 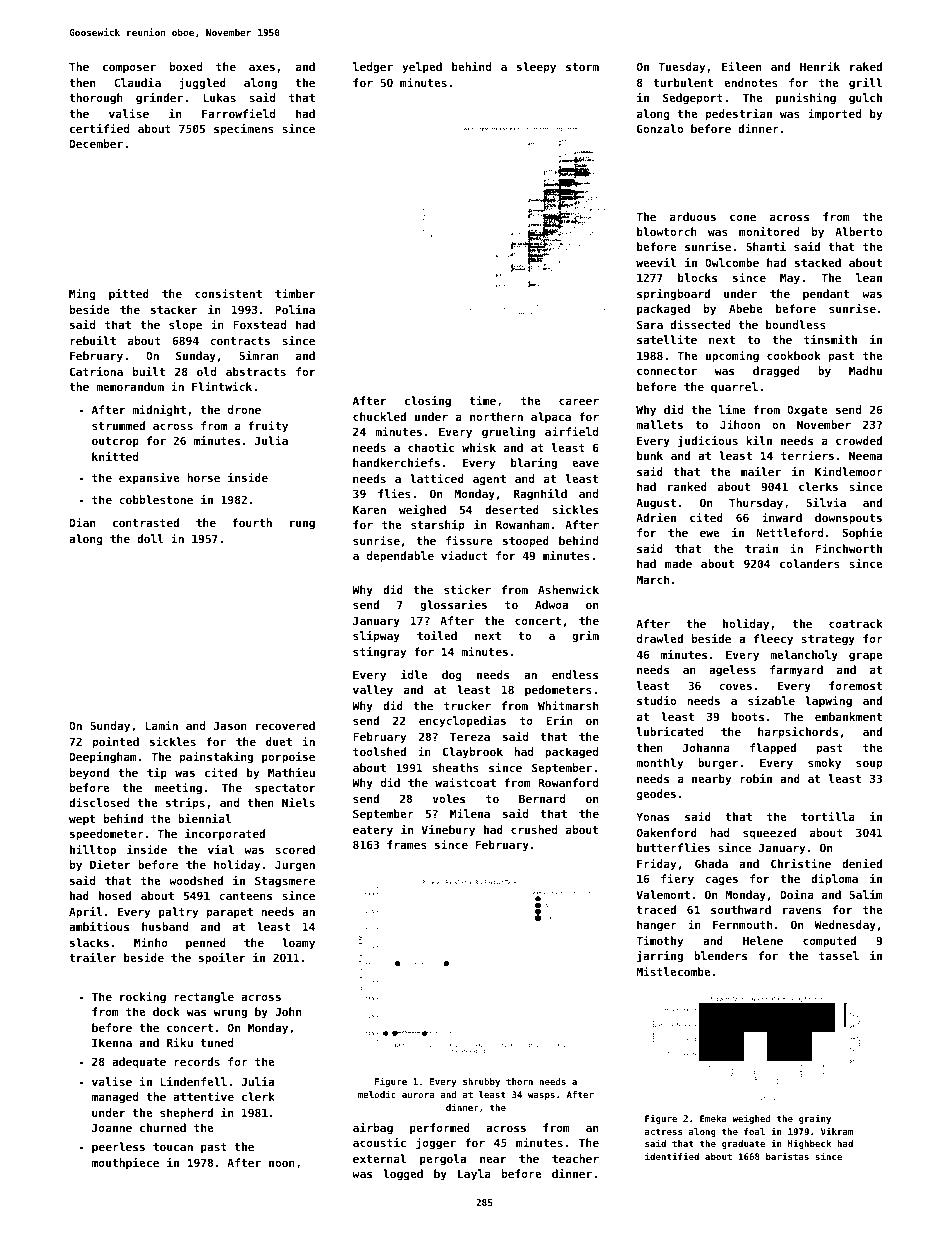 I want to click on mouthpiece, so click(x=125, y=1164).
